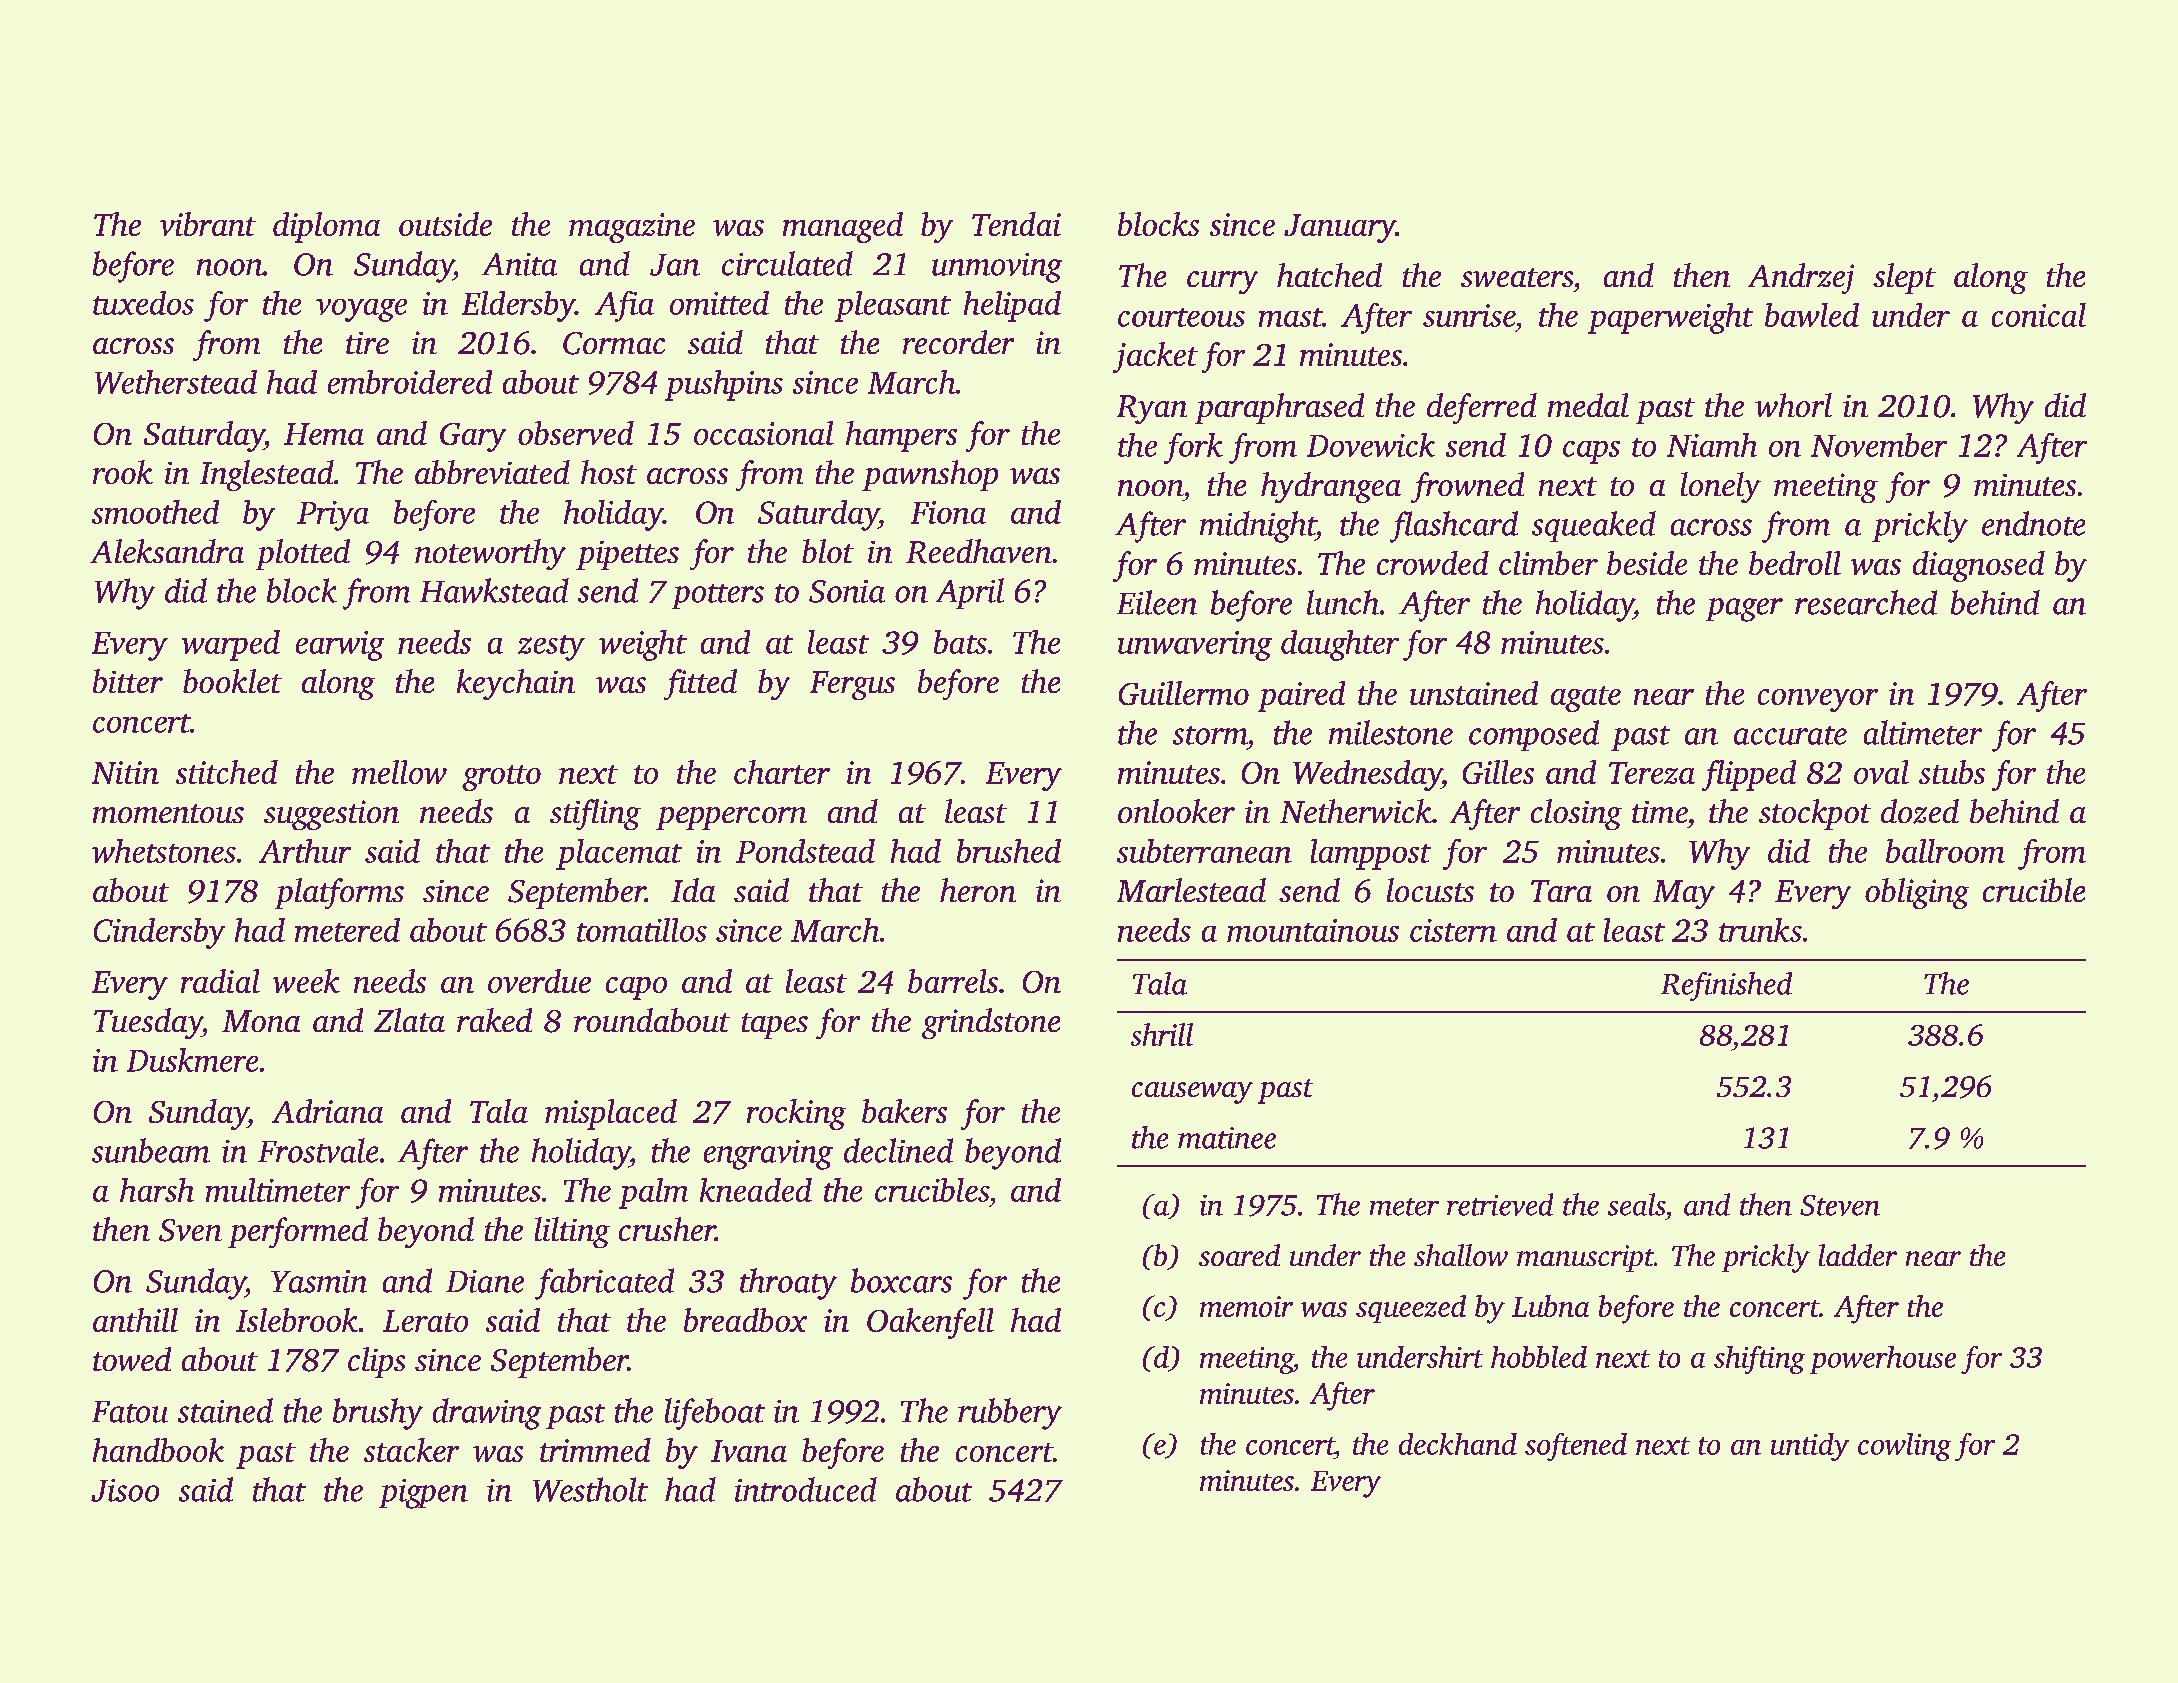 This screenshot has height=1683, width=2178. I want to click on slept, so click(1904, 278).
